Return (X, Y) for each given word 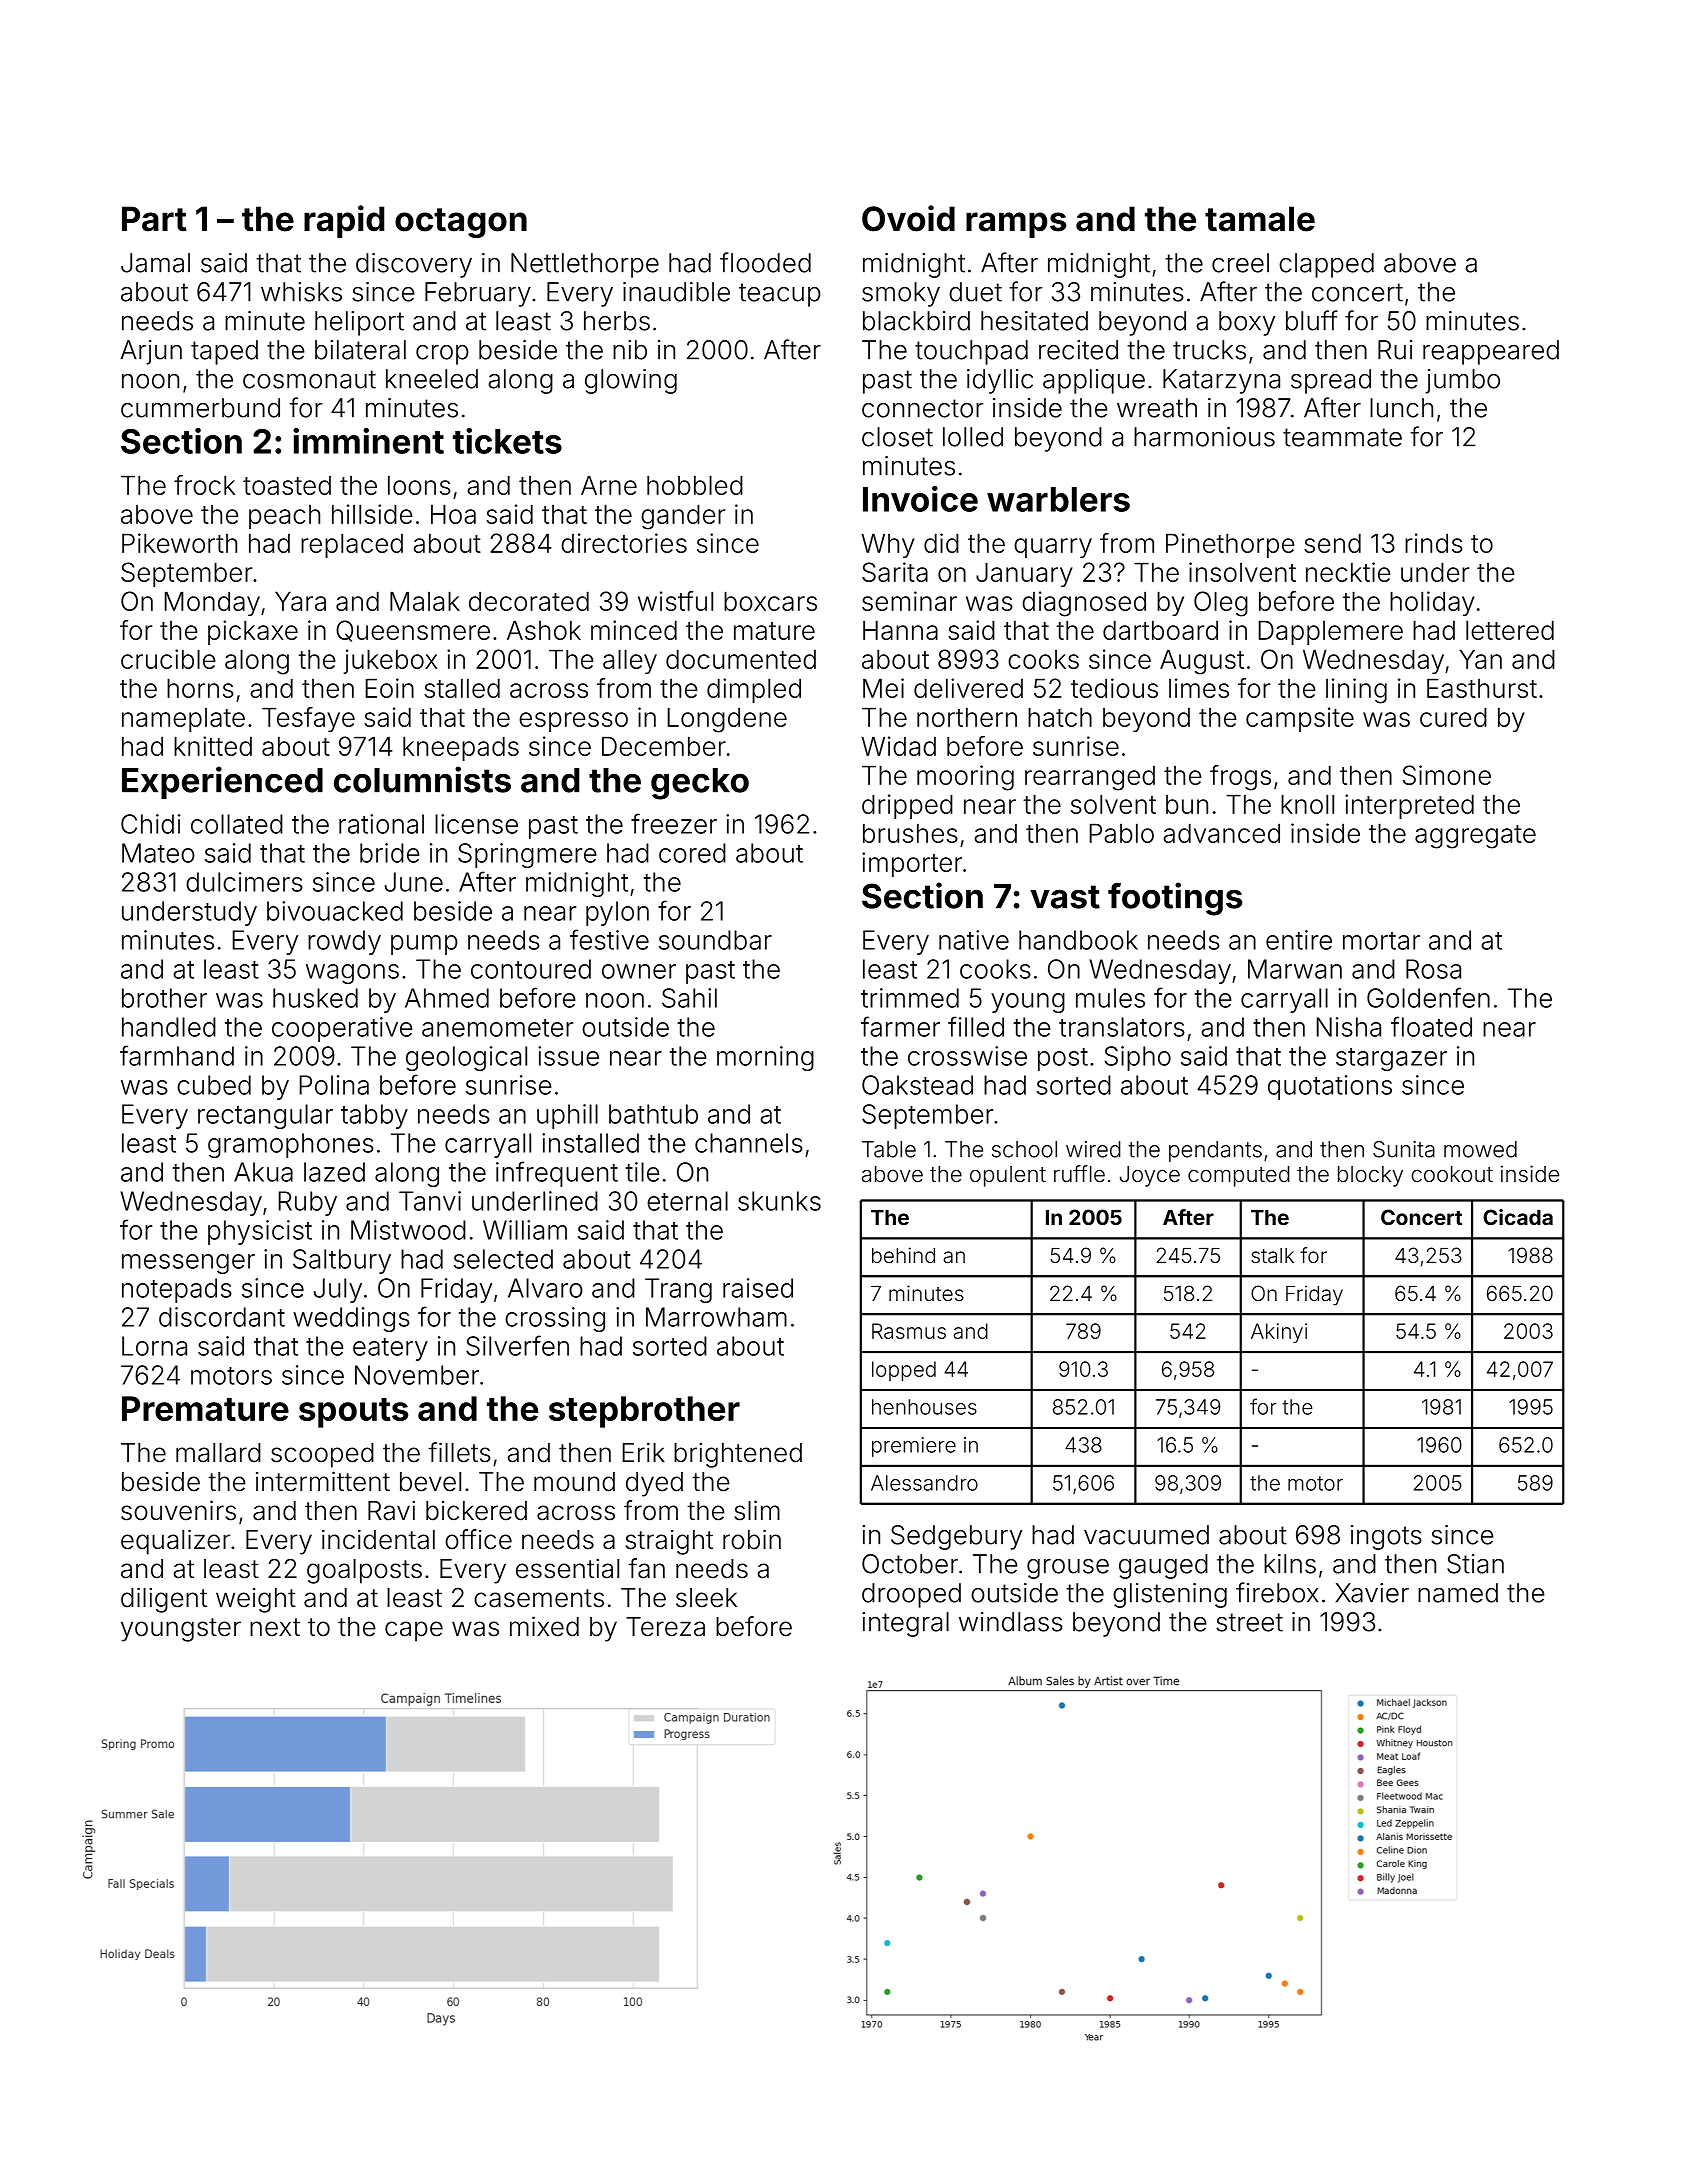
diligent (164, 1600)
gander (683, 517)
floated (1431, 1026)
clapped (1326, 265)
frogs (1240, 778)
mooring (965, 778)
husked (315, 998)
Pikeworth (179, 543)
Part (154, 219)
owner (639, 971)
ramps (1016, 225)
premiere (914, 1447)
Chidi (151, 824)
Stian (1475, 1564)
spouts (353, 1413)
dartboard (1160, 630)
